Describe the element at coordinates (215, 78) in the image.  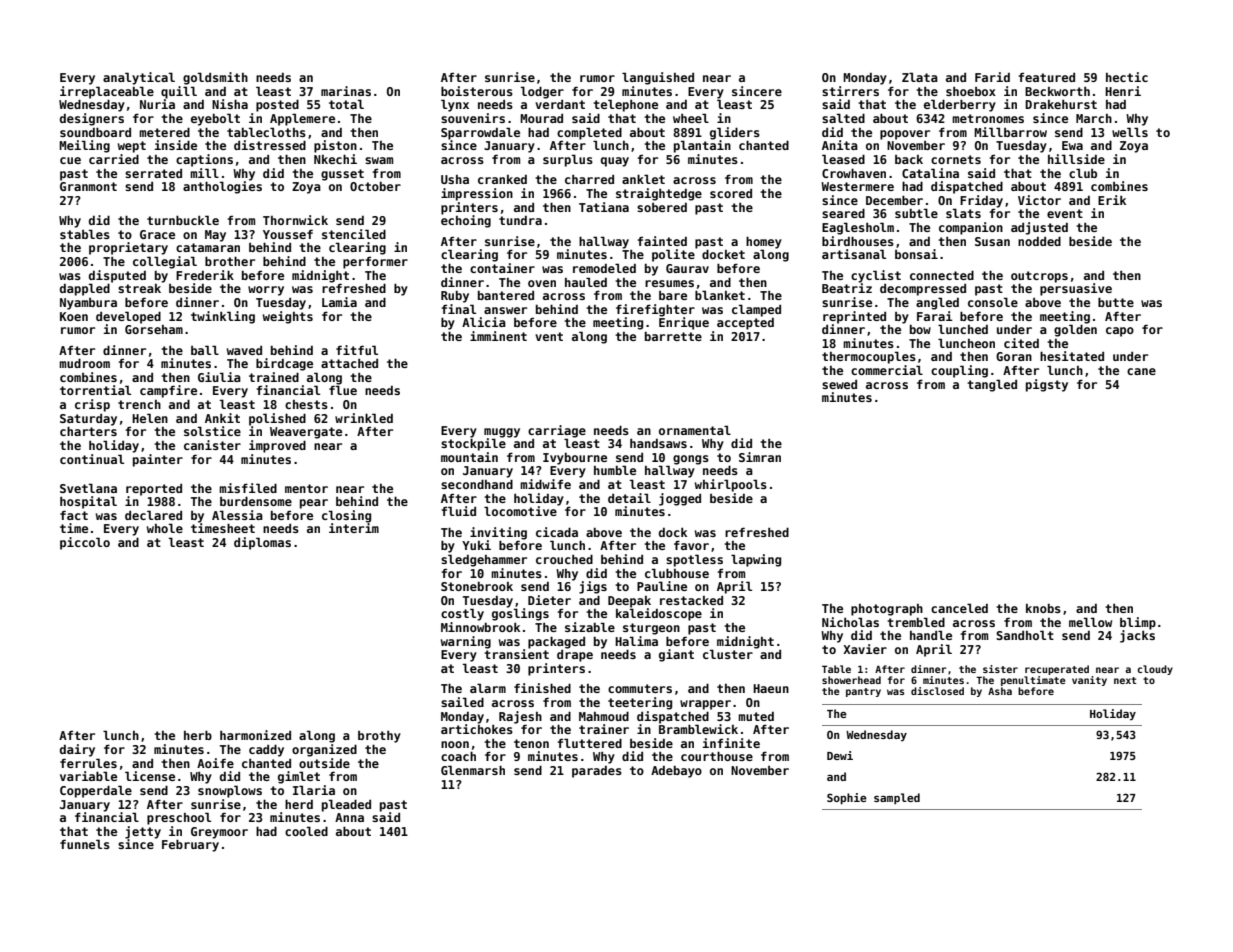
I see `goldsmith` at that location.
